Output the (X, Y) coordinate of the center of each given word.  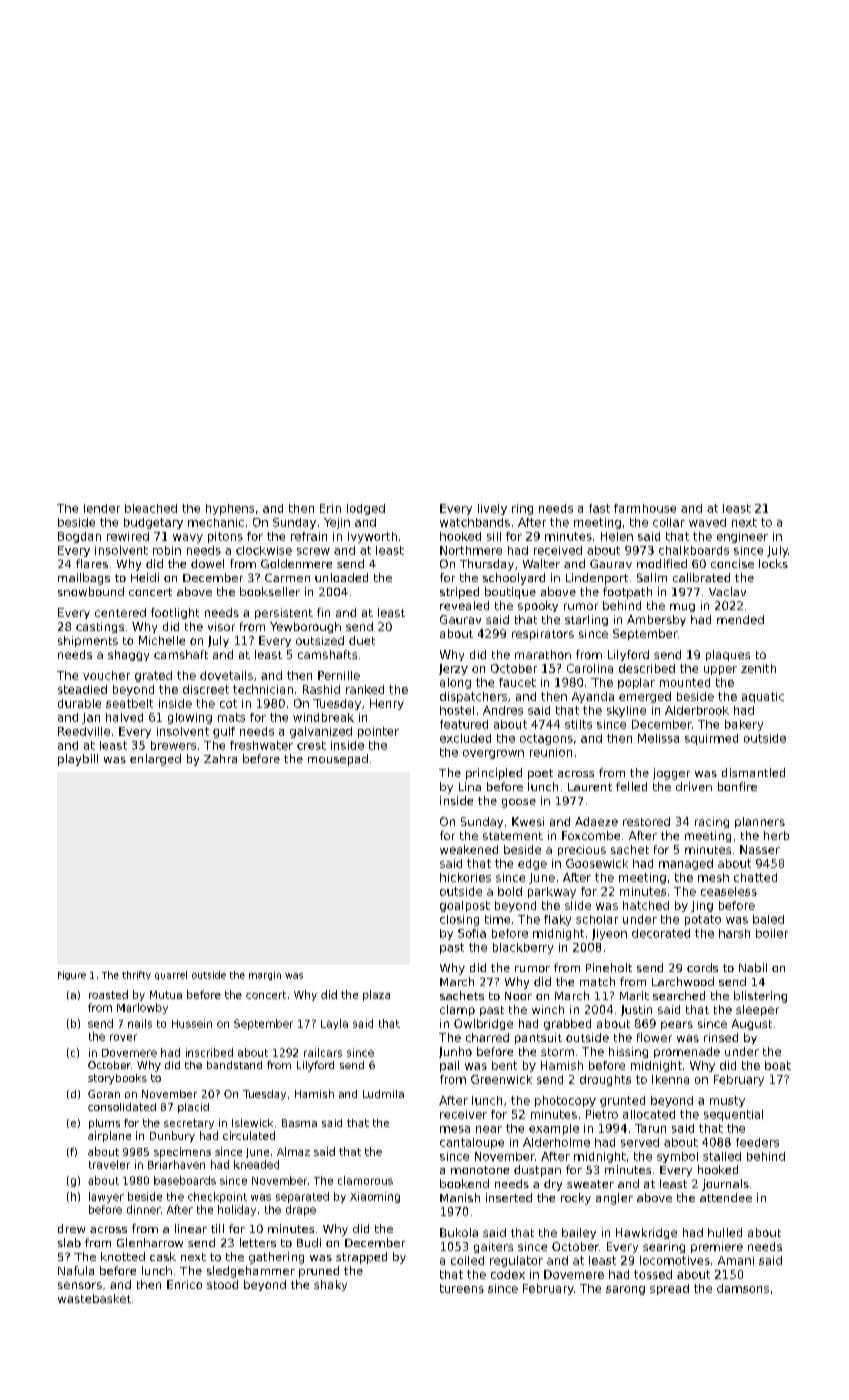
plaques (728, 655)
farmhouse (645, 508)
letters (258, 1242)
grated (153, 676)
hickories (465, 877)
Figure (72, 975)
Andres (503, 710)
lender (102, 508)
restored (646, 821)
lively (492, 509)
